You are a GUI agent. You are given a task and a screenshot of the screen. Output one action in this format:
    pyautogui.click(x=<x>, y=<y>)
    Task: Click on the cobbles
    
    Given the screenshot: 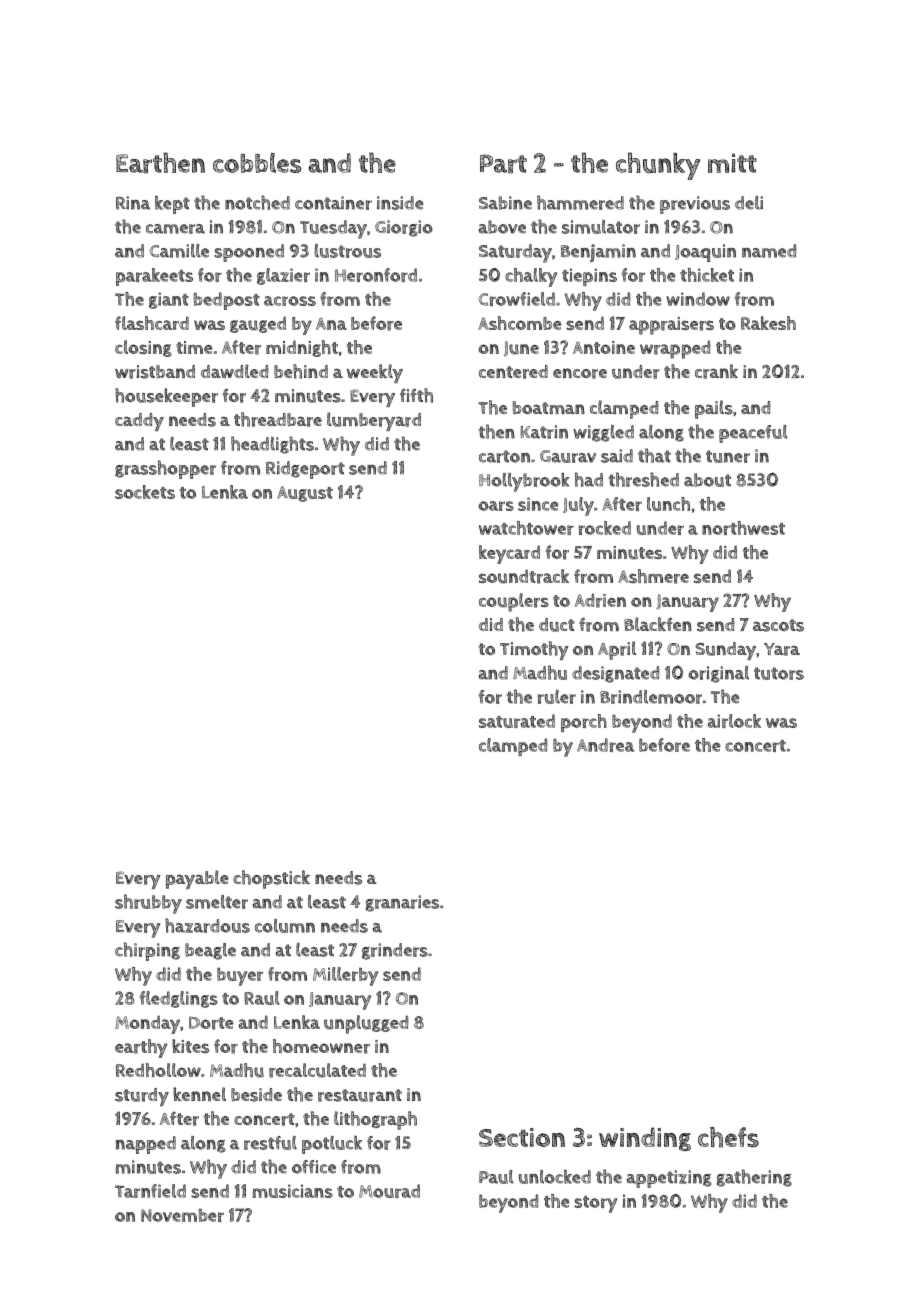 What is the action you would take?
    pyautogui.click(x=257, y=163)
